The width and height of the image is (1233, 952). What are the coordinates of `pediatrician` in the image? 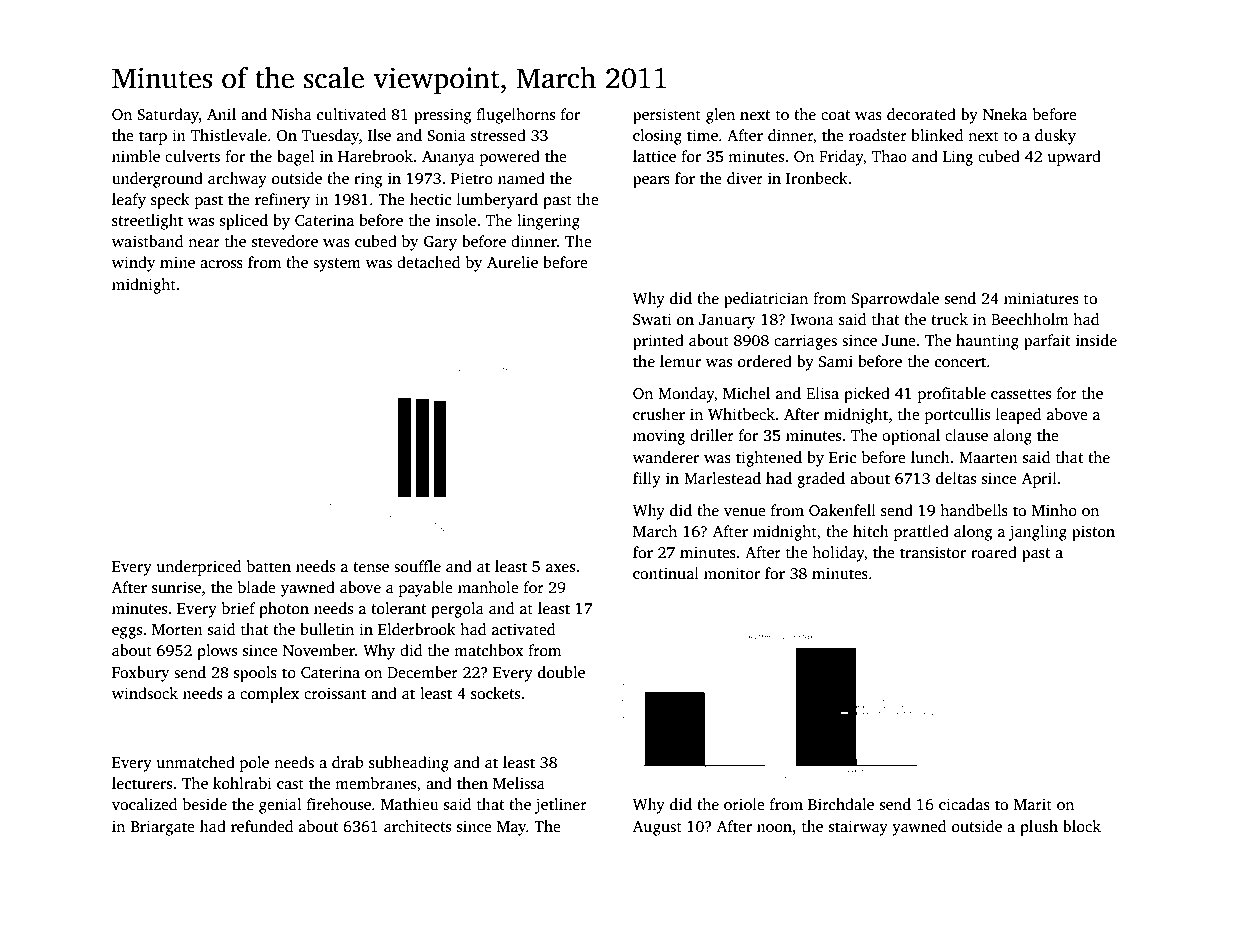 It's located at (766, 300).
